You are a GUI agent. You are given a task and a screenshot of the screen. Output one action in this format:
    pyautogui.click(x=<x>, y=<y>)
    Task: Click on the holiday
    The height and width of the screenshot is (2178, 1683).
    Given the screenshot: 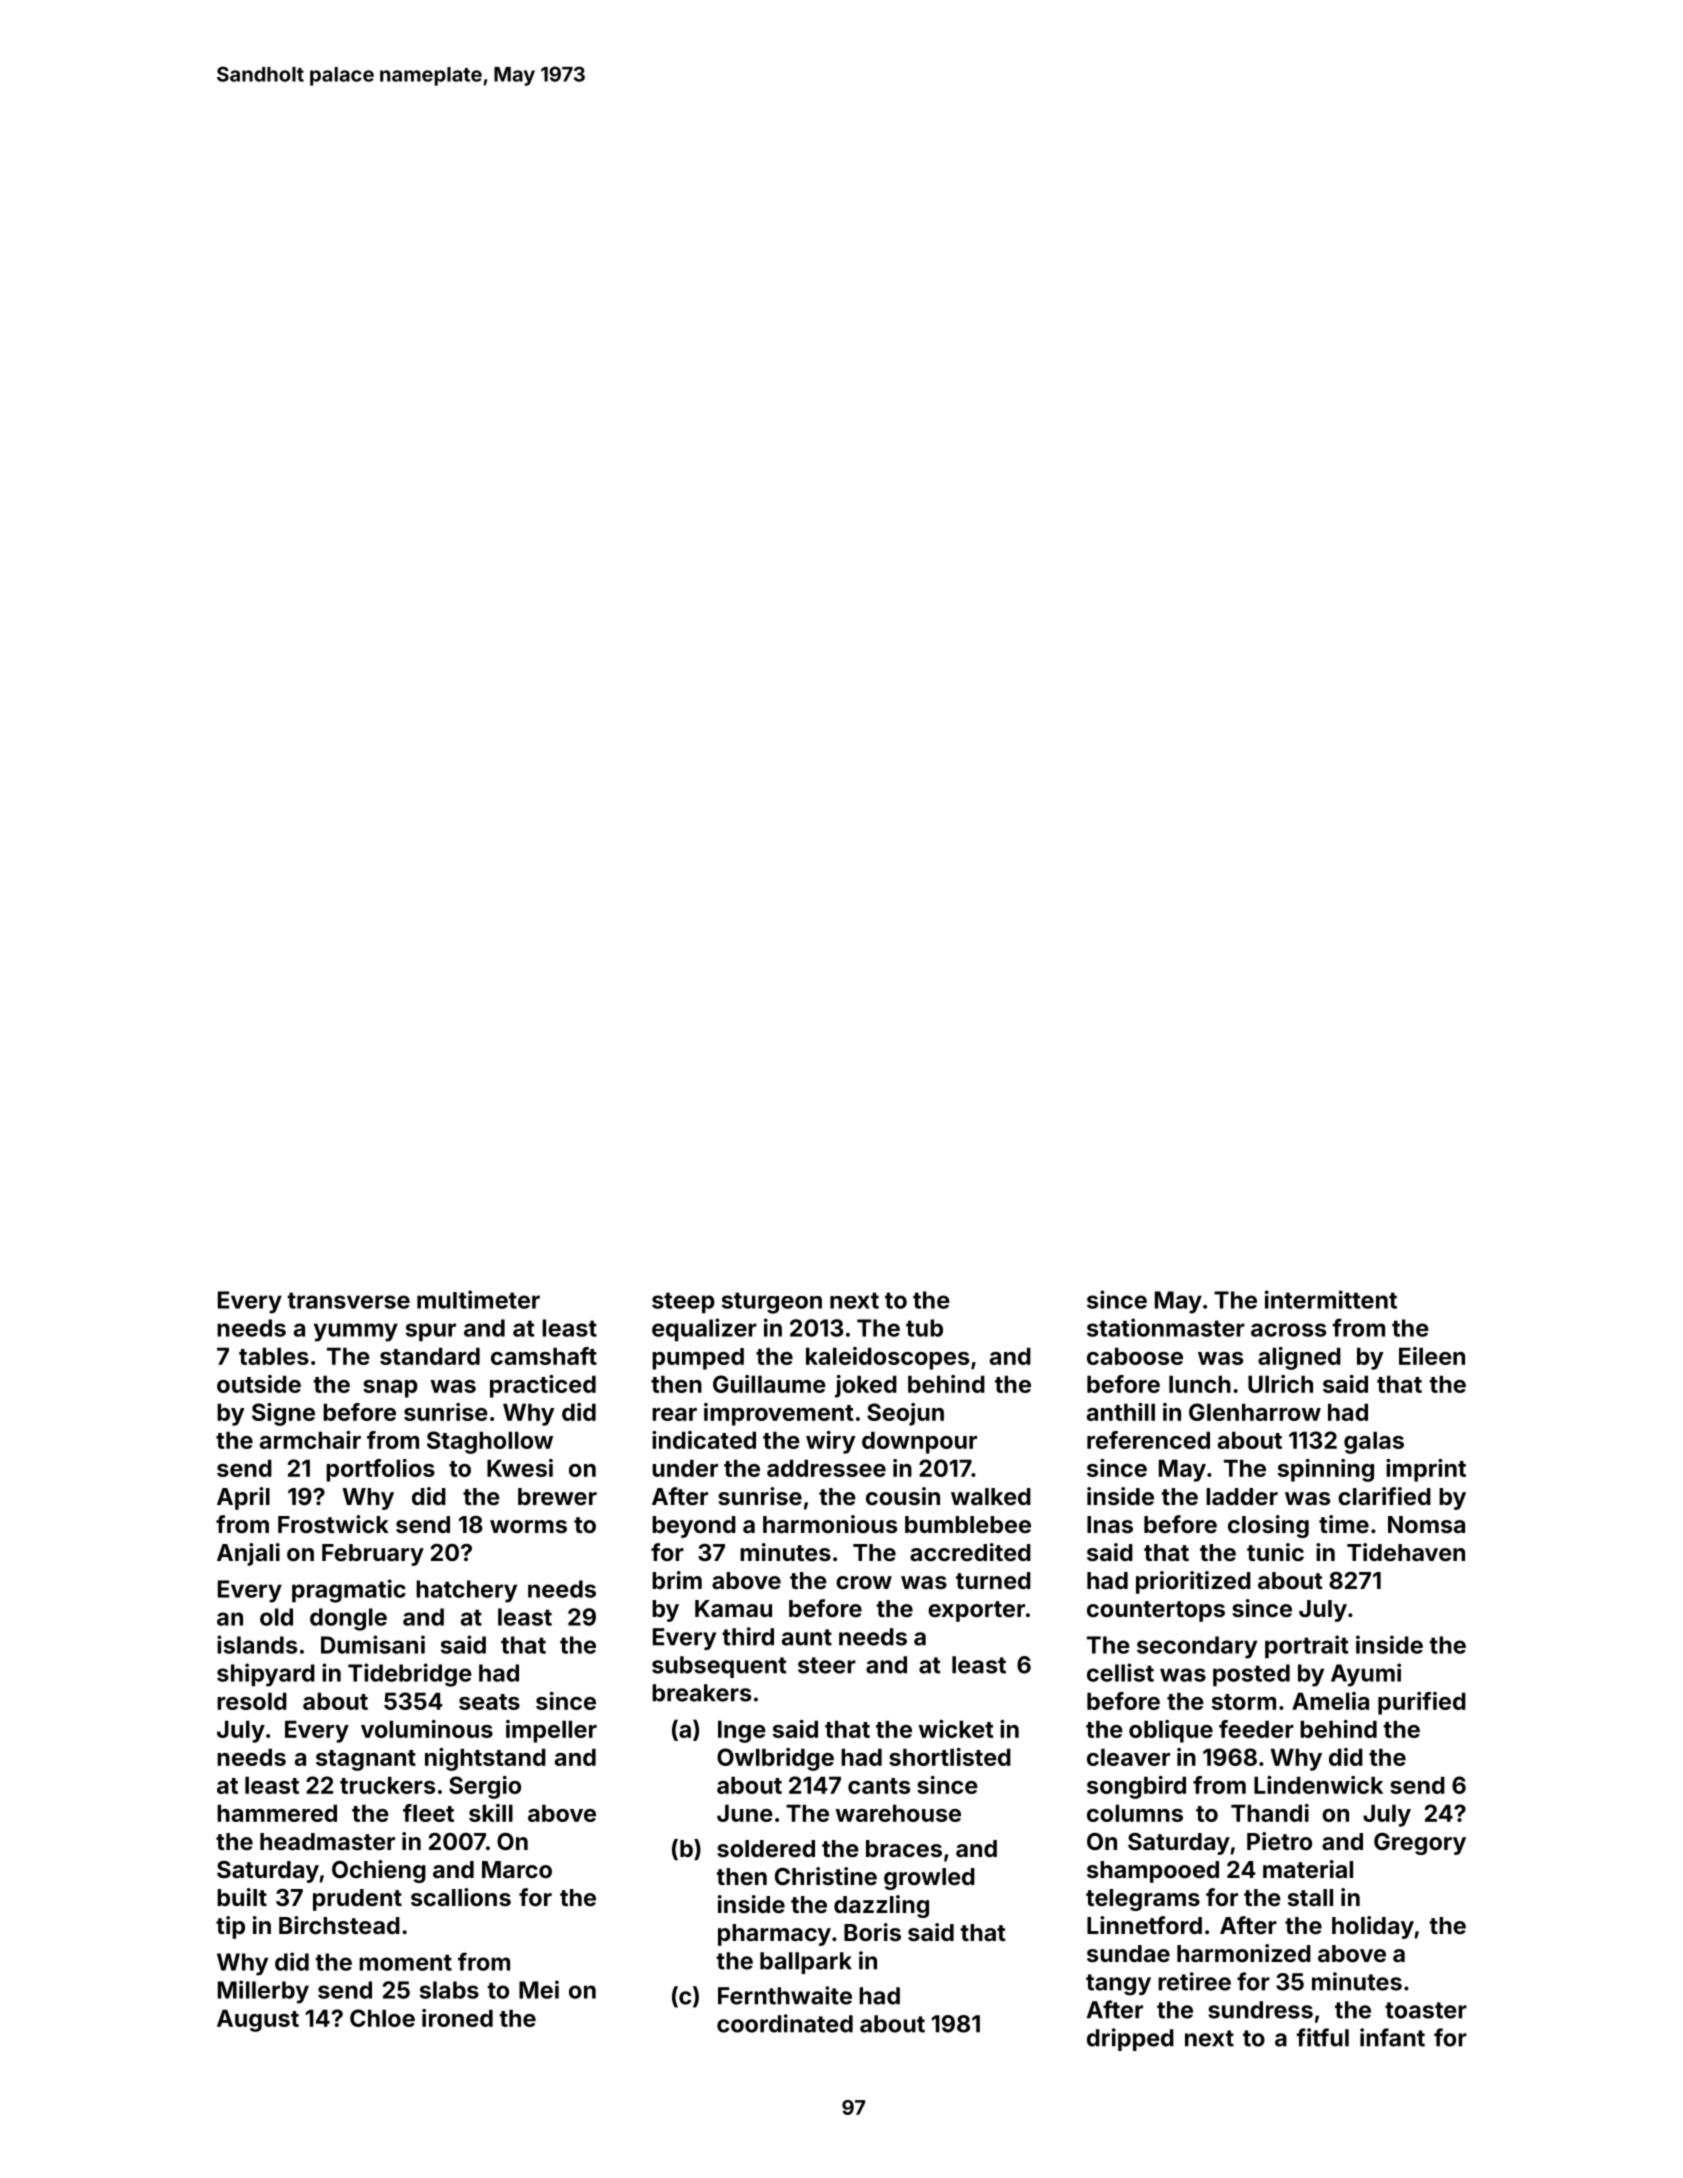 What is the action you would take?
    pyautogui.click(x=1373, y=1927)
